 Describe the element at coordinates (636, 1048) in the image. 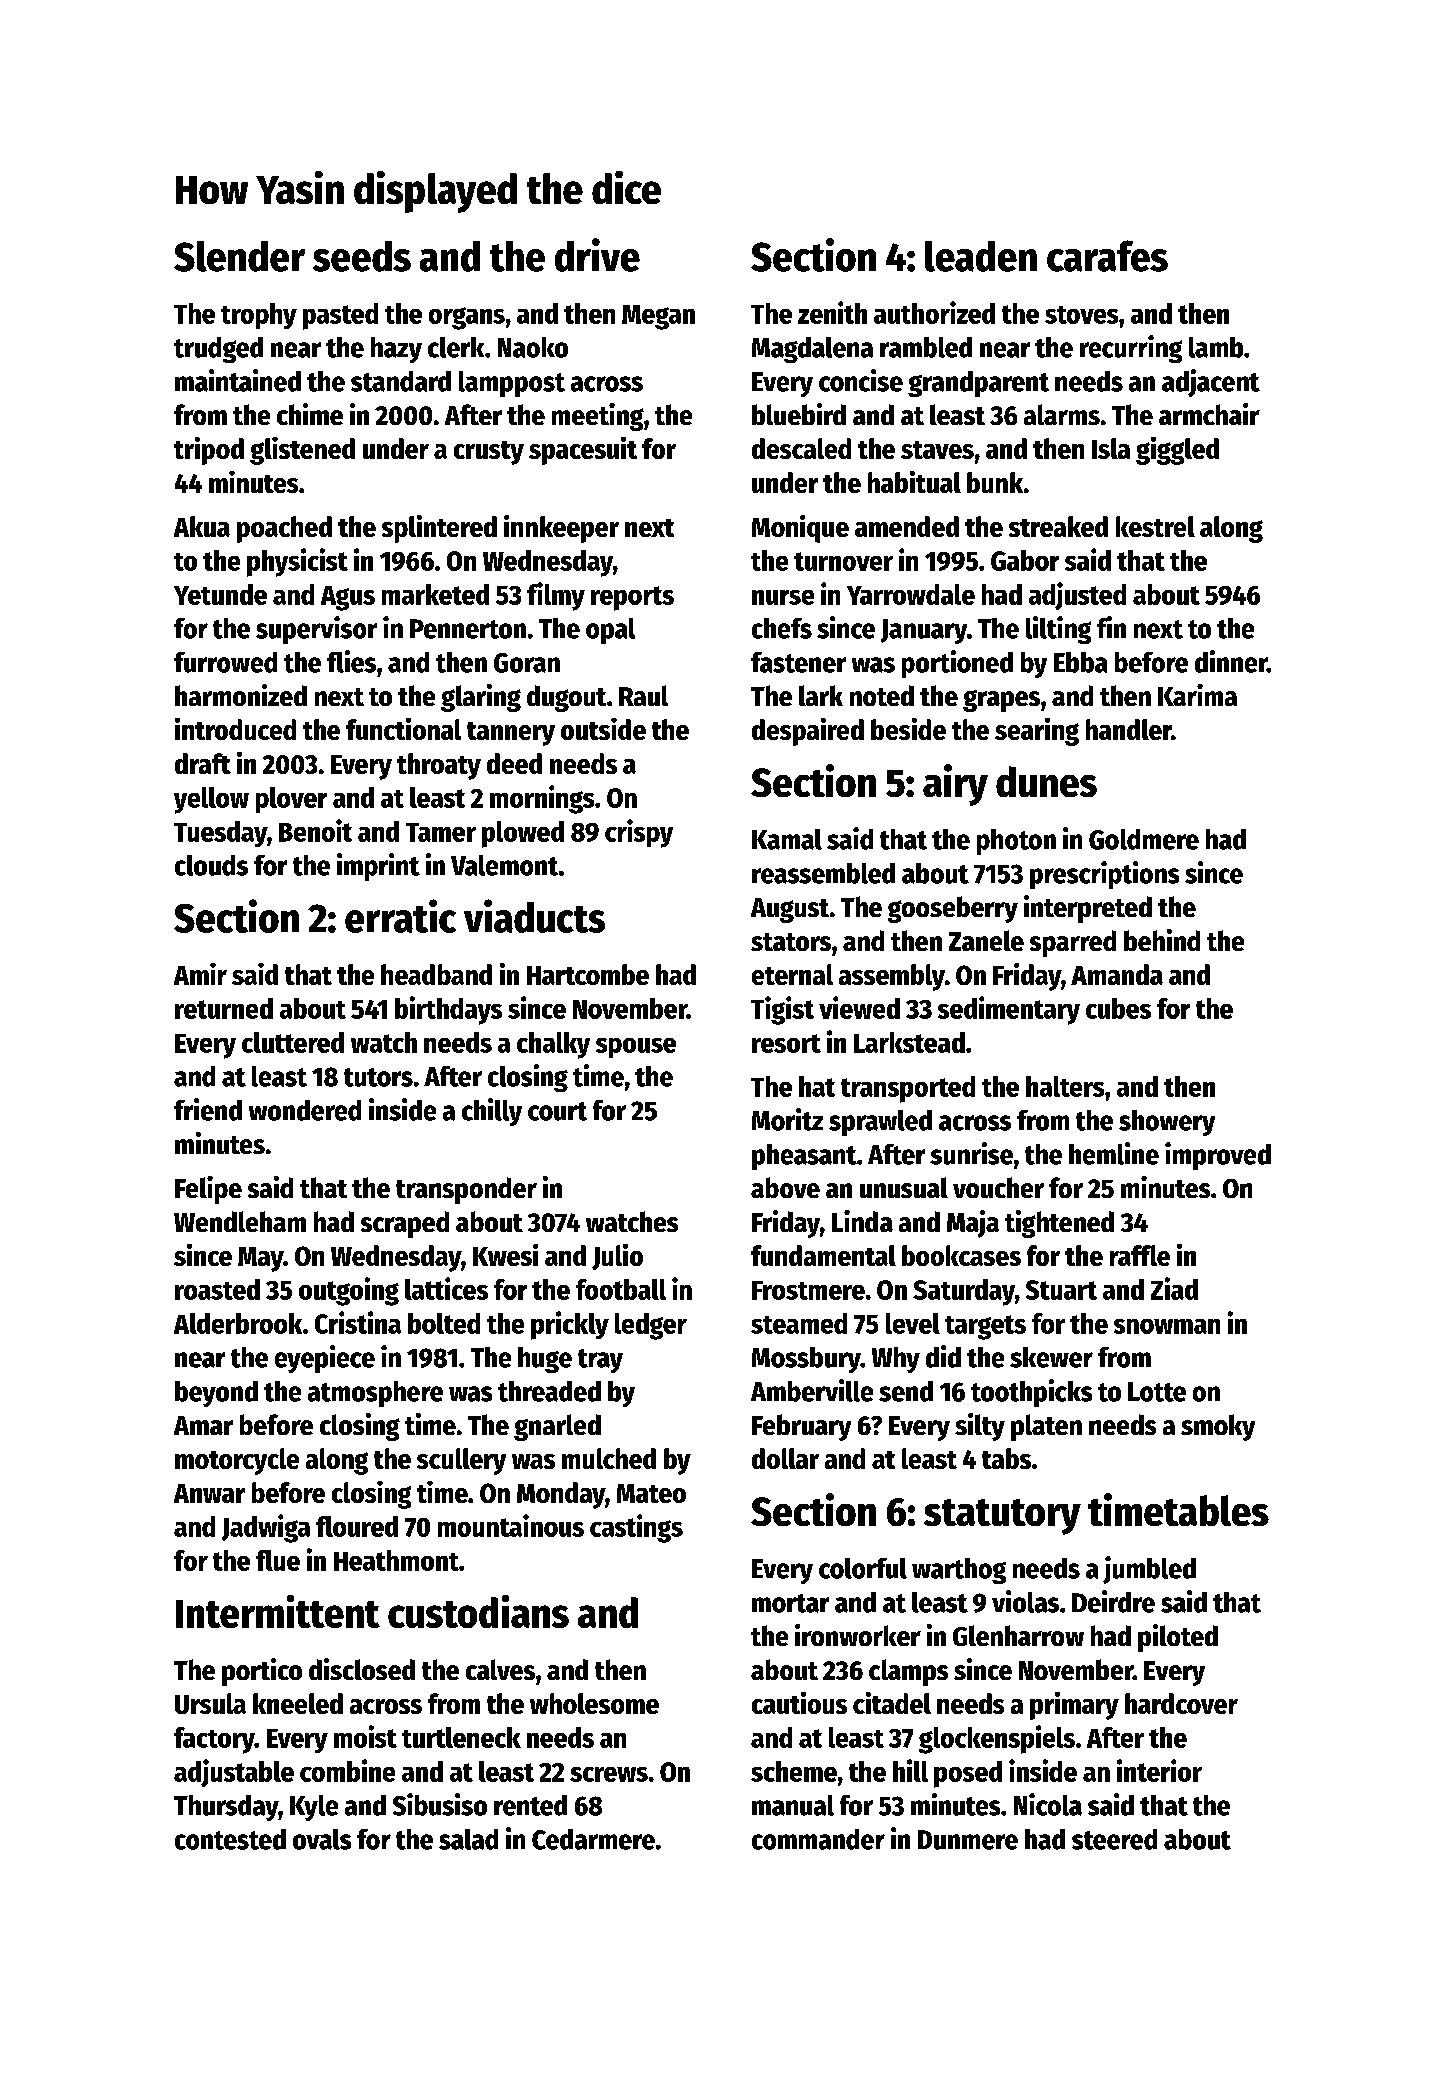

I see `spouse` at that location.
